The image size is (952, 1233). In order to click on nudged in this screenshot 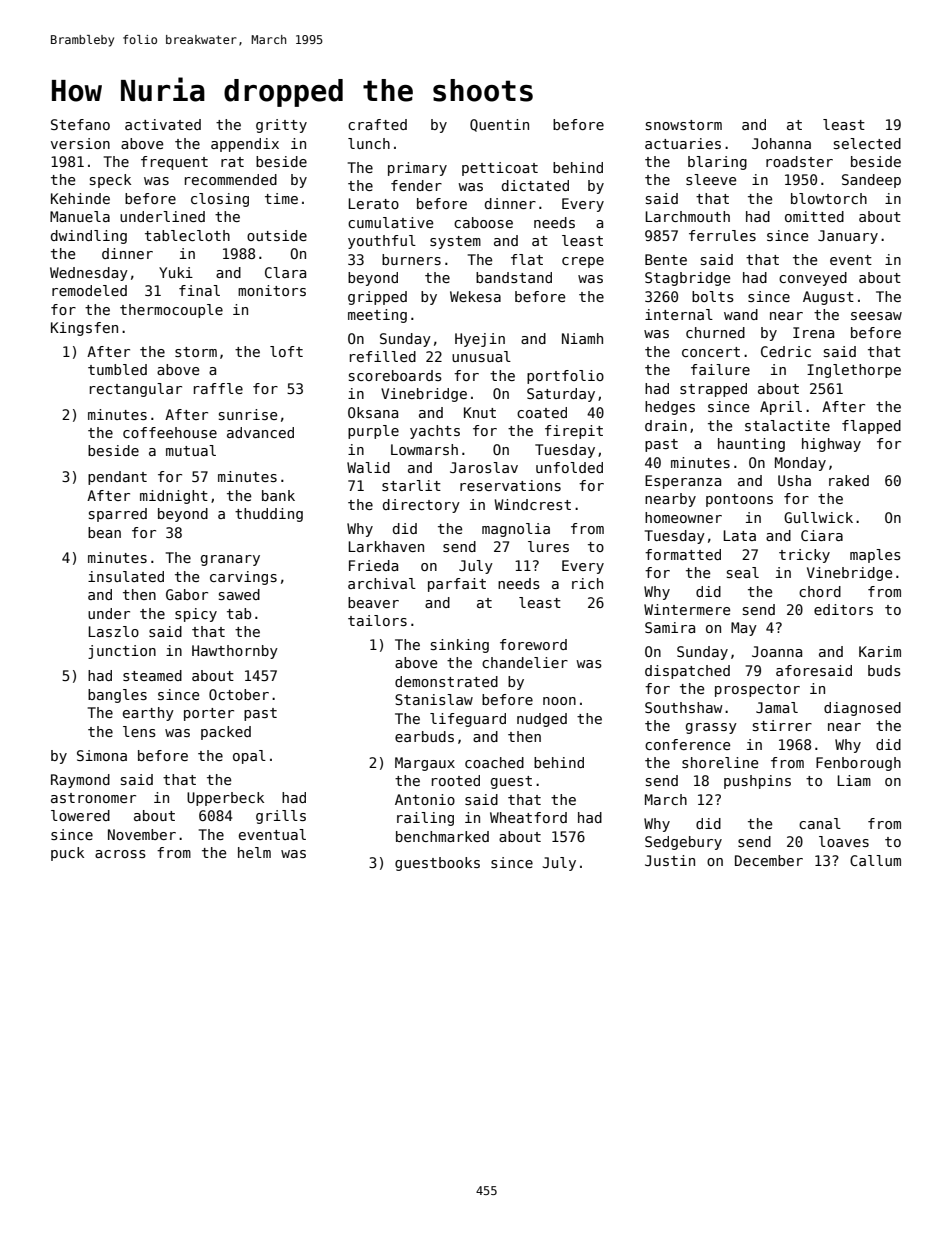, I will do `click(542, 720)`.
